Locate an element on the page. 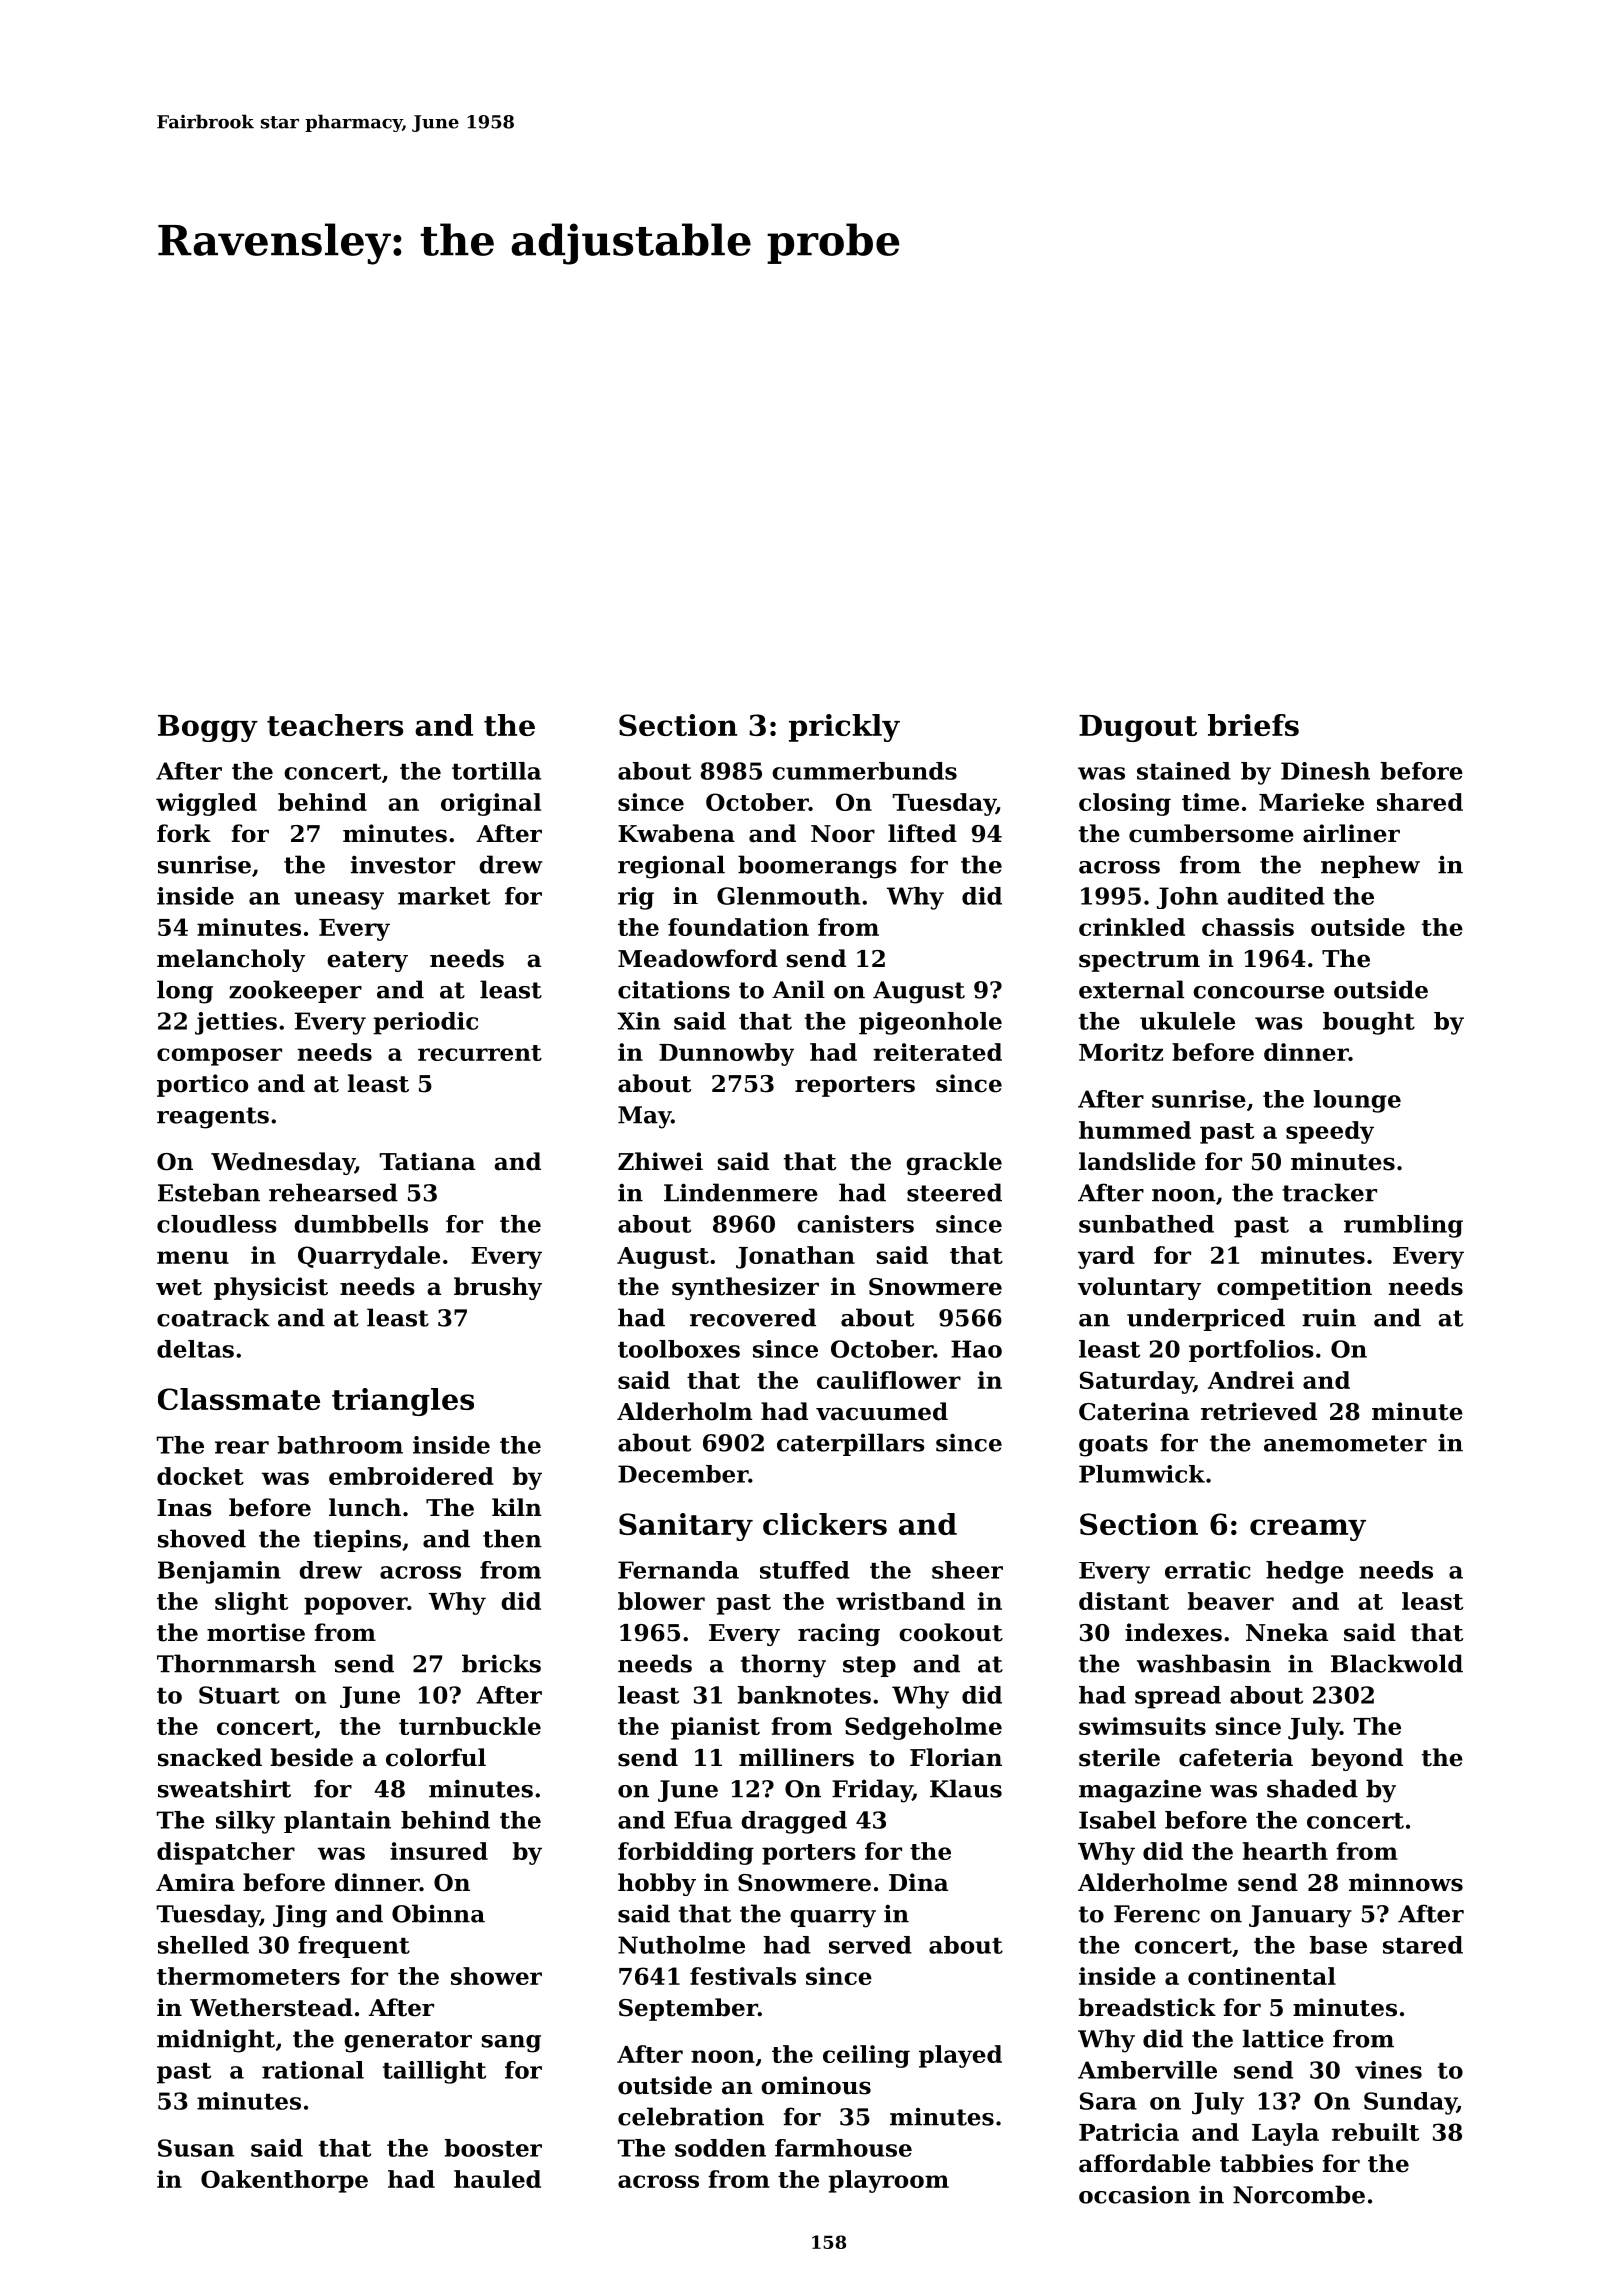 This page has width=1620, height=2292. occasion is located at coordinates (1135, 2195).
